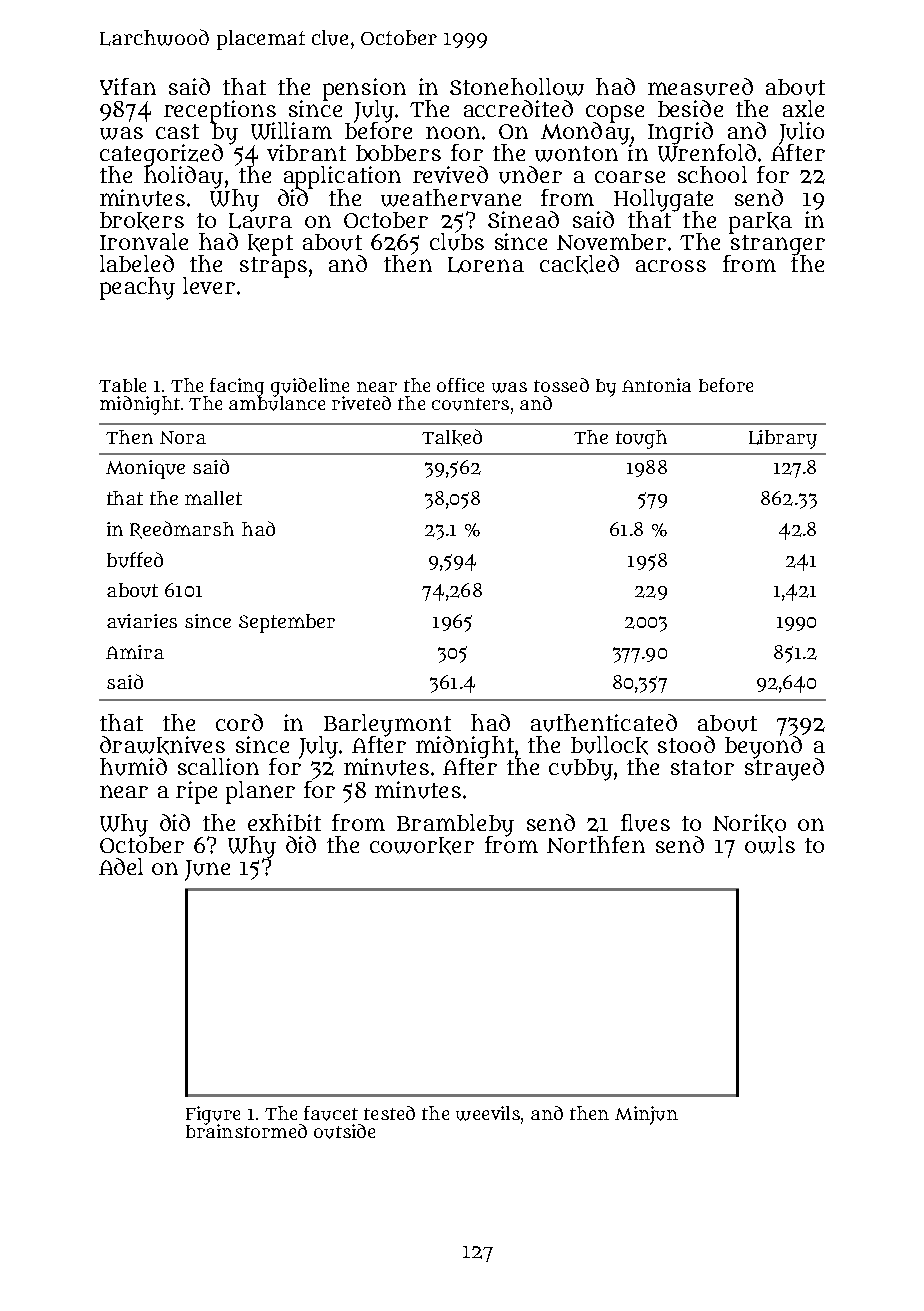 The height and width of the screenshot is (1311, 924). I want to click on receptions, so click(220, 111).
